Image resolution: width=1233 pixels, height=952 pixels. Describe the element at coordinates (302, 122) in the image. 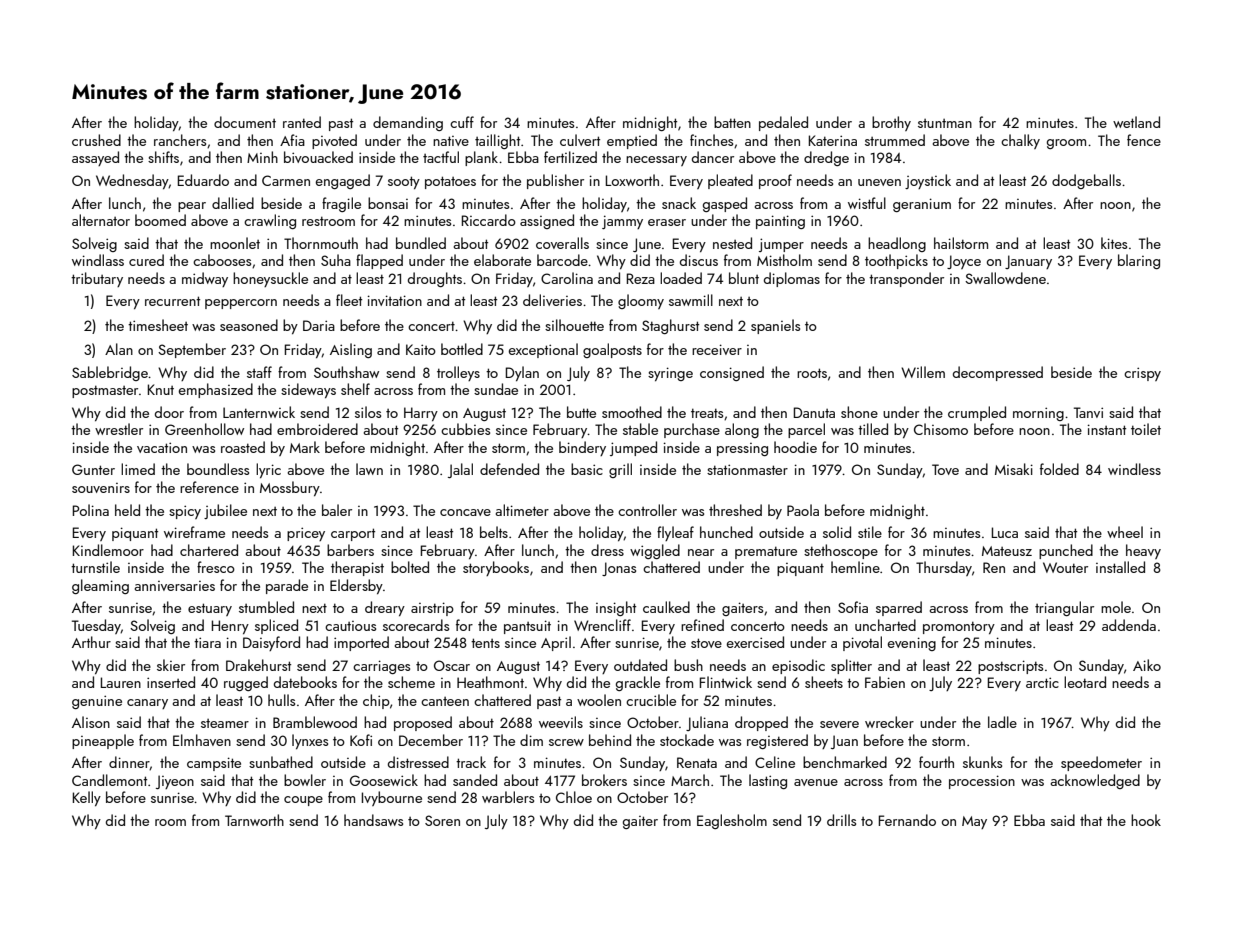

I see `ranted` at that location.
